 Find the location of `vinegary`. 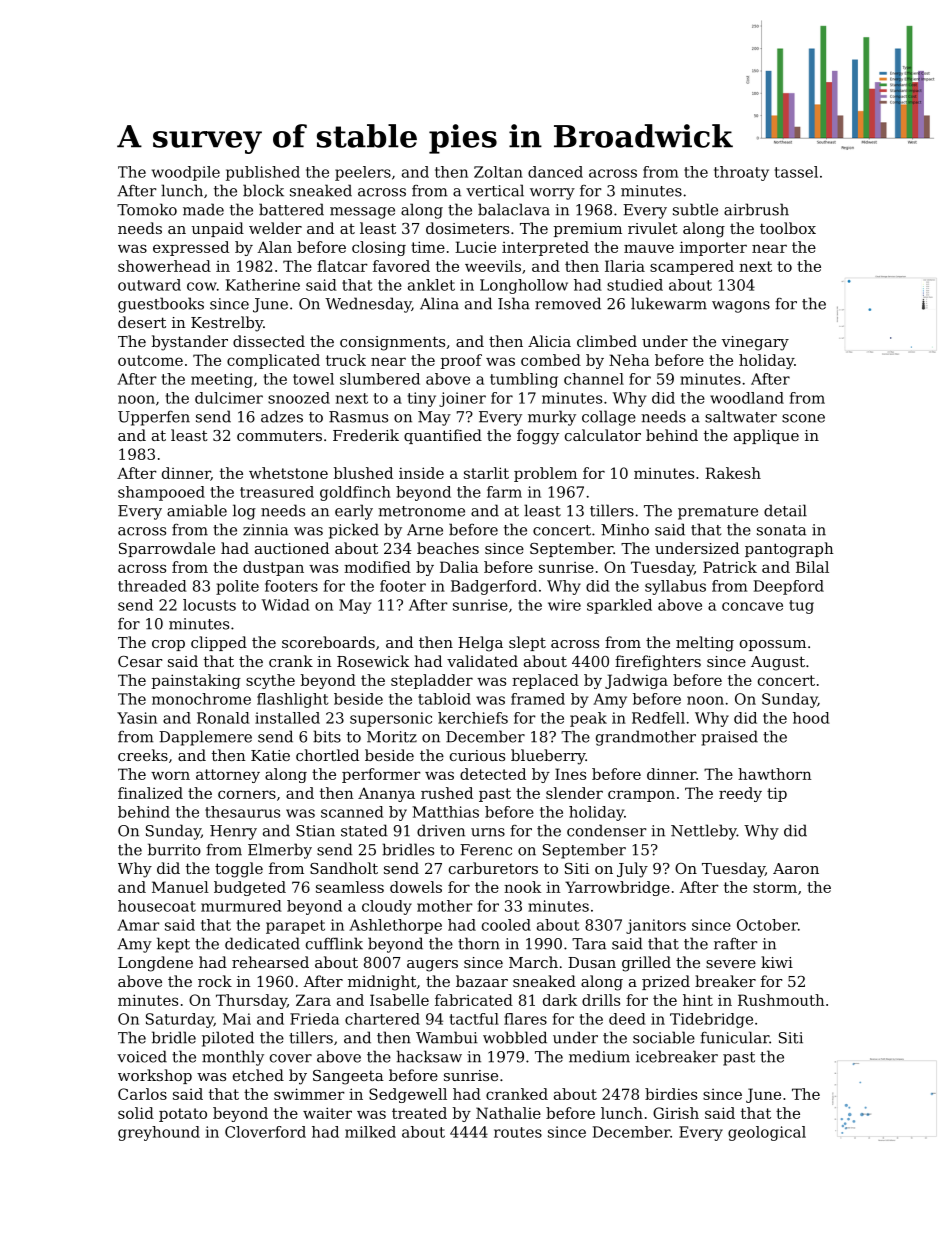

vinegary is located at coordinates (755, 343).
